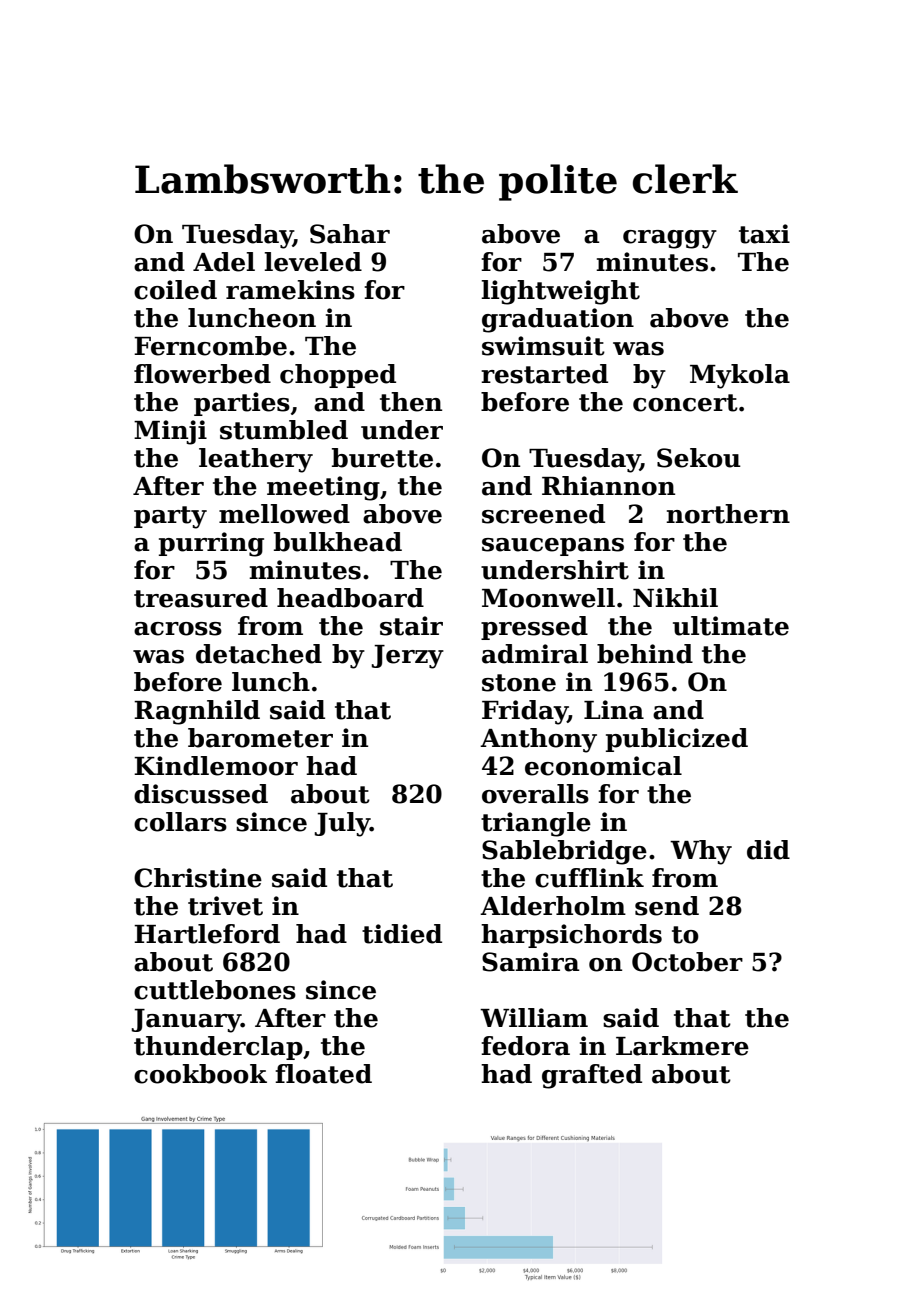 This screenshot has height=1311, width=924. I want to click on detached, so click(259, 654).
